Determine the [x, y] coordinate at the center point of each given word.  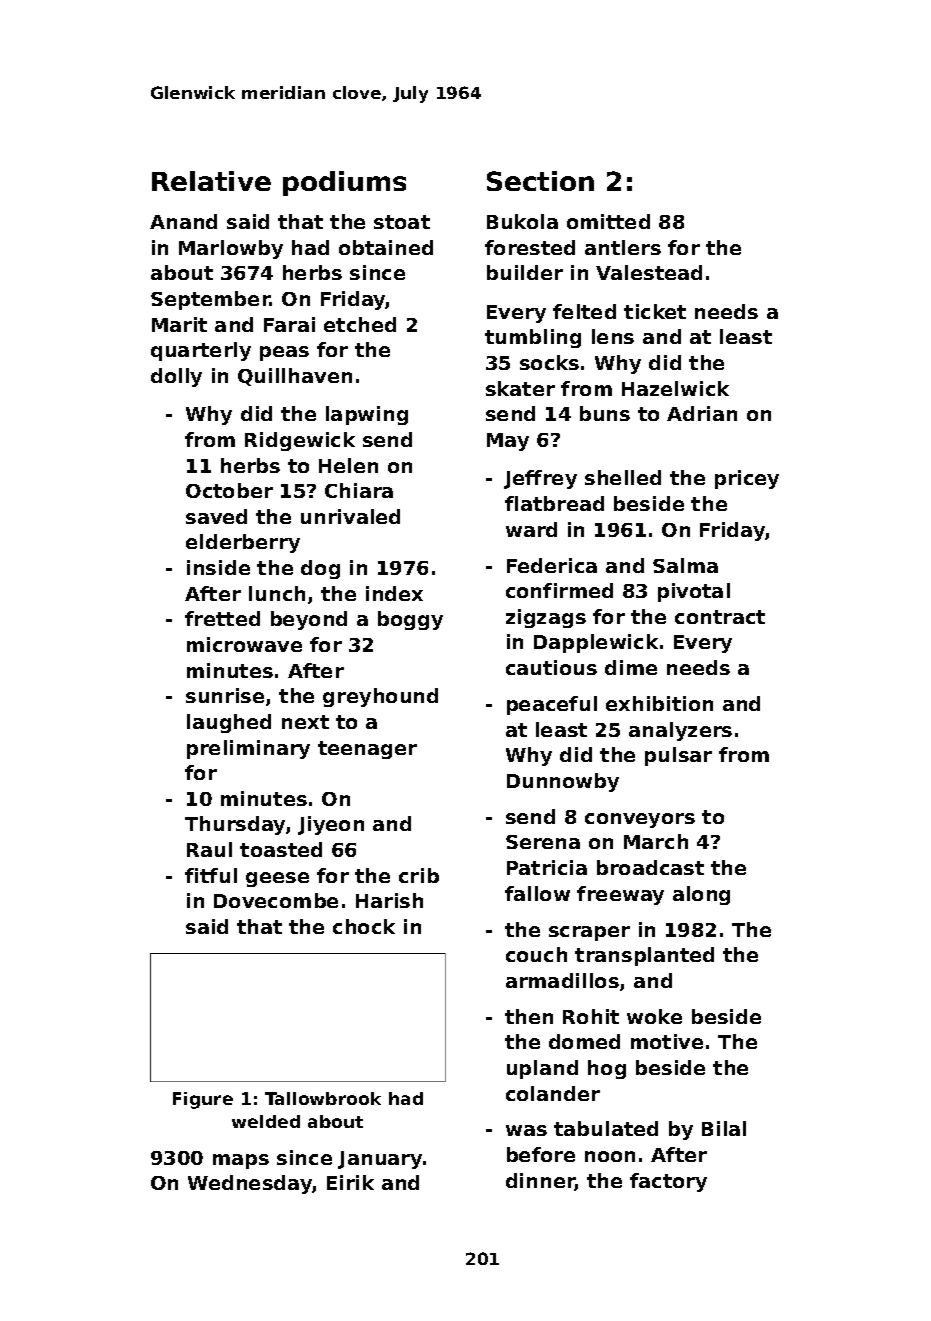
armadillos [562, 980]
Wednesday [250, 1184]
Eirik [350, 1182]
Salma [685, 565]
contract [720, 617]
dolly [176, 377]
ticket [655, 311]
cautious [551, 667]
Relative [211, 181]
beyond [309, 620]
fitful [211, 875]
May [508, 442]
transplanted [644, 956]
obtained [386, 247]
